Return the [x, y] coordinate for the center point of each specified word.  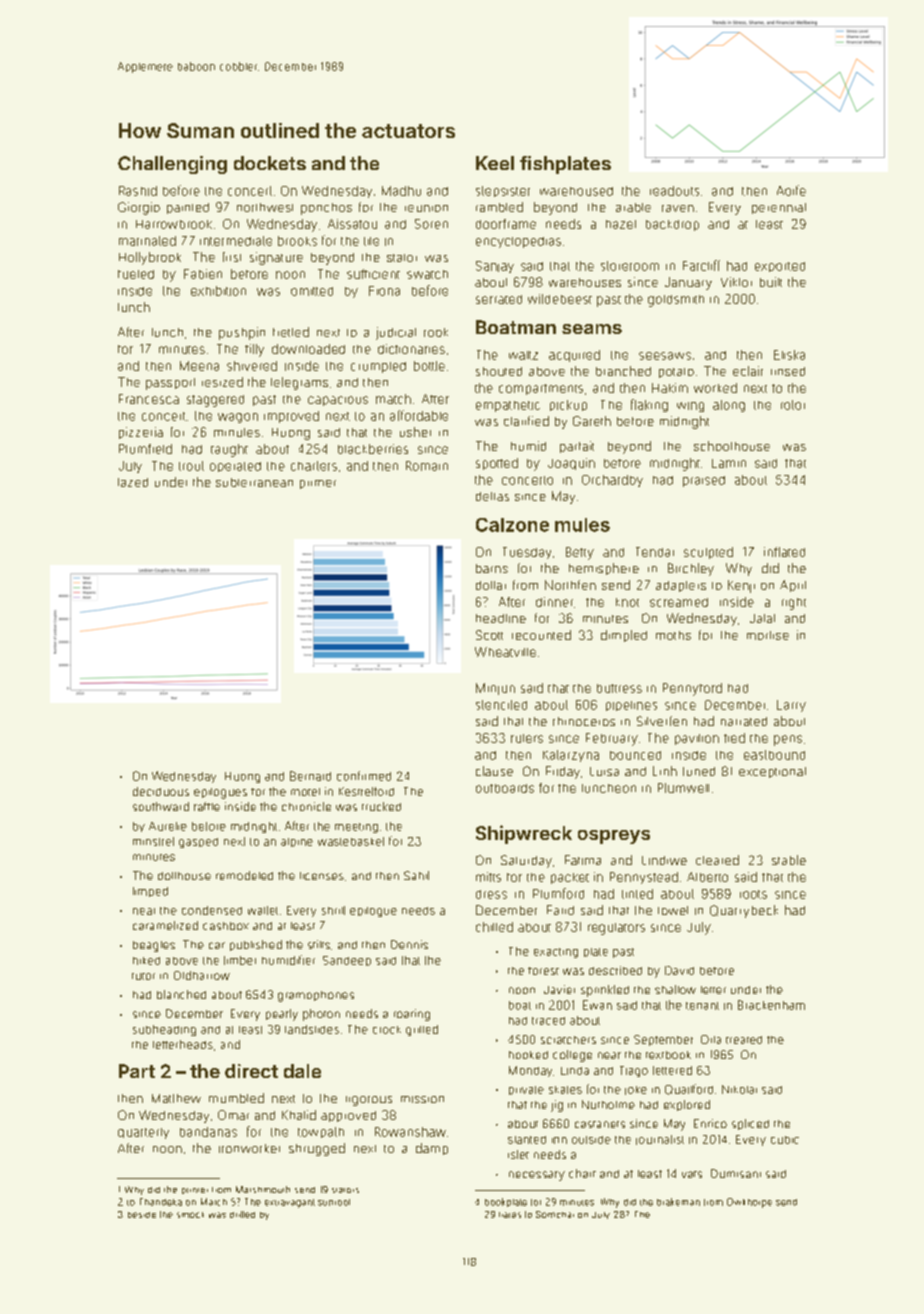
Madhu [401, 191]
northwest [265, 207]
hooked [528, 1055]
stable [789, 860]
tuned [699, 771]
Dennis [409, 944]
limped [150, 892]
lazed [133, 482]
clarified [526, 421]
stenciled [501, 705]
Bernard [310, 776]
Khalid [299, 1115]
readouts [674, 191]
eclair [748, 371]
